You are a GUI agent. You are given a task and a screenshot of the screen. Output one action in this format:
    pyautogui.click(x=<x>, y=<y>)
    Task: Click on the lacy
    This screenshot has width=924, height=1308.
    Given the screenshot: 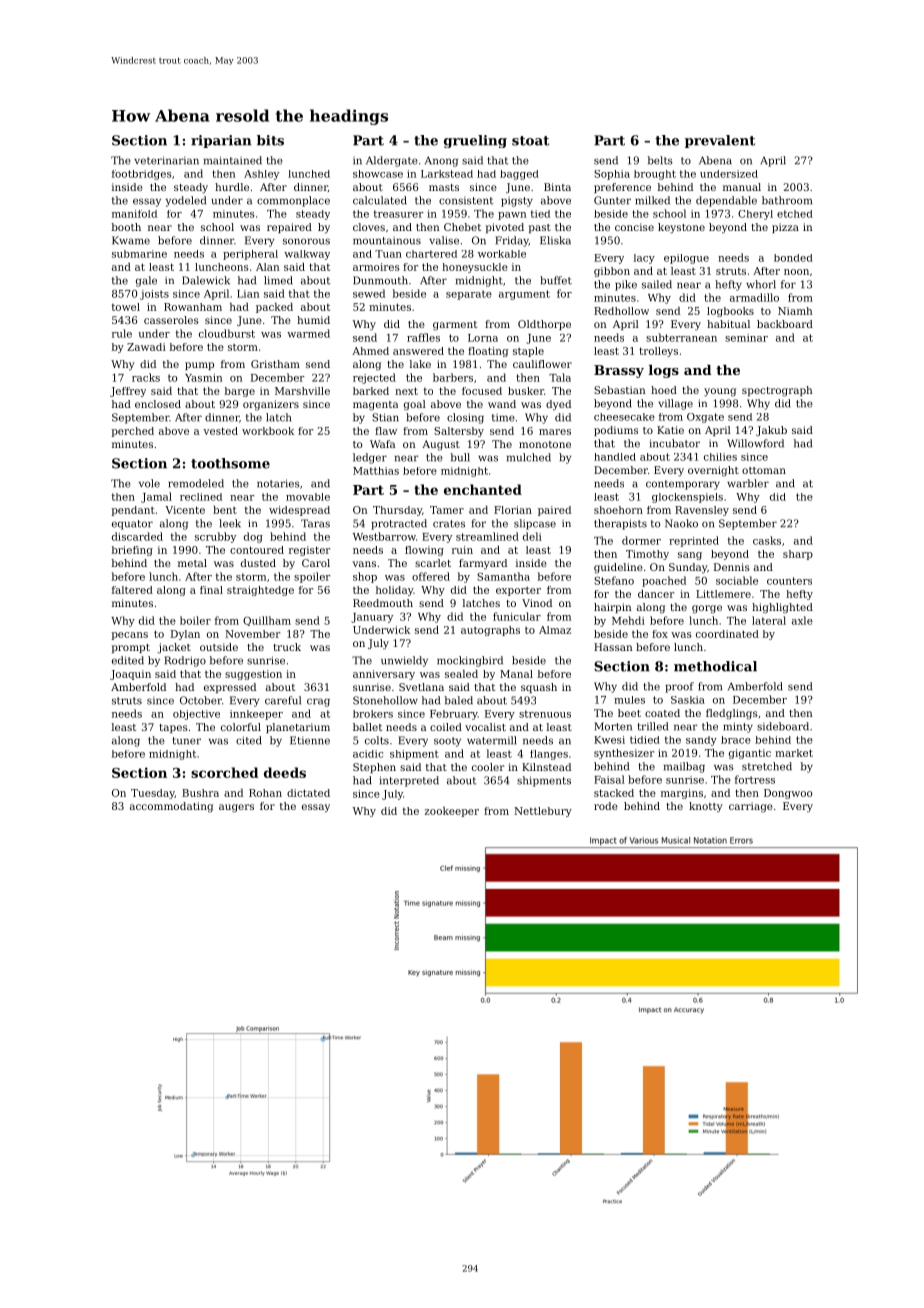 What is the action you would take?
    pyautogui.click(x=644, y=259)
